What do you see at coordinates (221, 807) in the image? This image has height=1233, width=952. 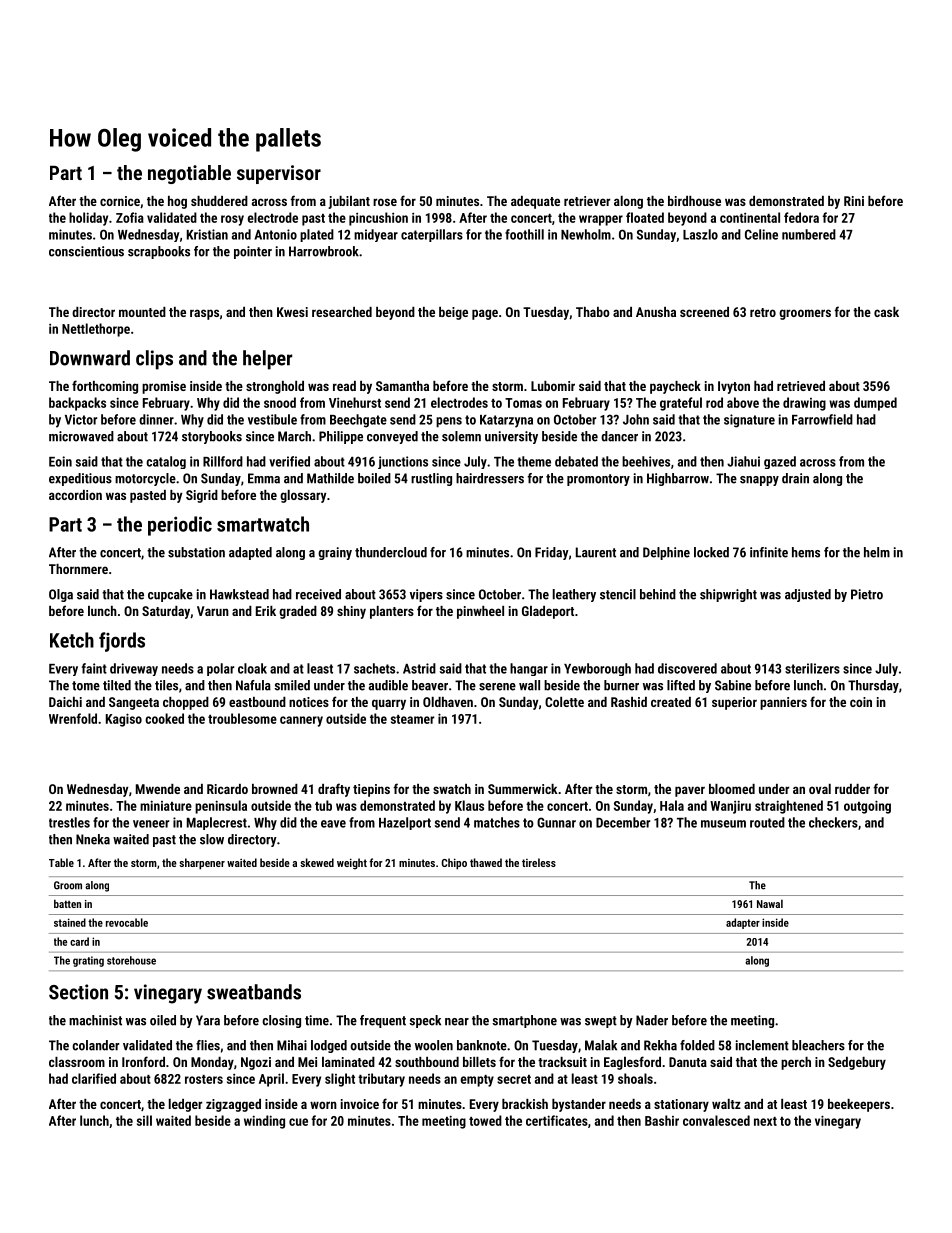 I see `peninsula` at bounding box center [221, 807].
